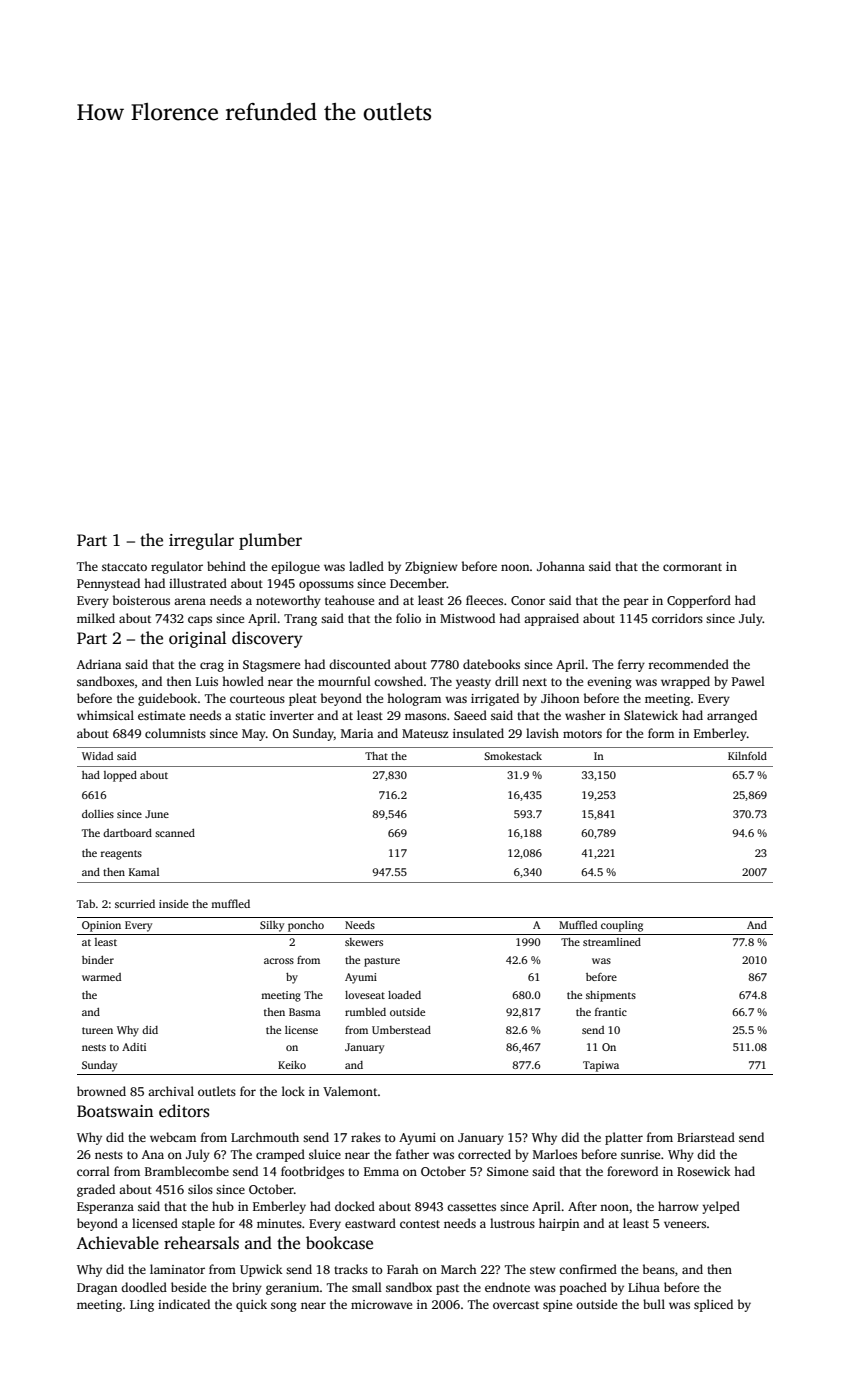 This screenshot has width=849, height=1400. Describe the element at coordinates (325, 1154) in the screenshot. I see `sluice` at that location.
